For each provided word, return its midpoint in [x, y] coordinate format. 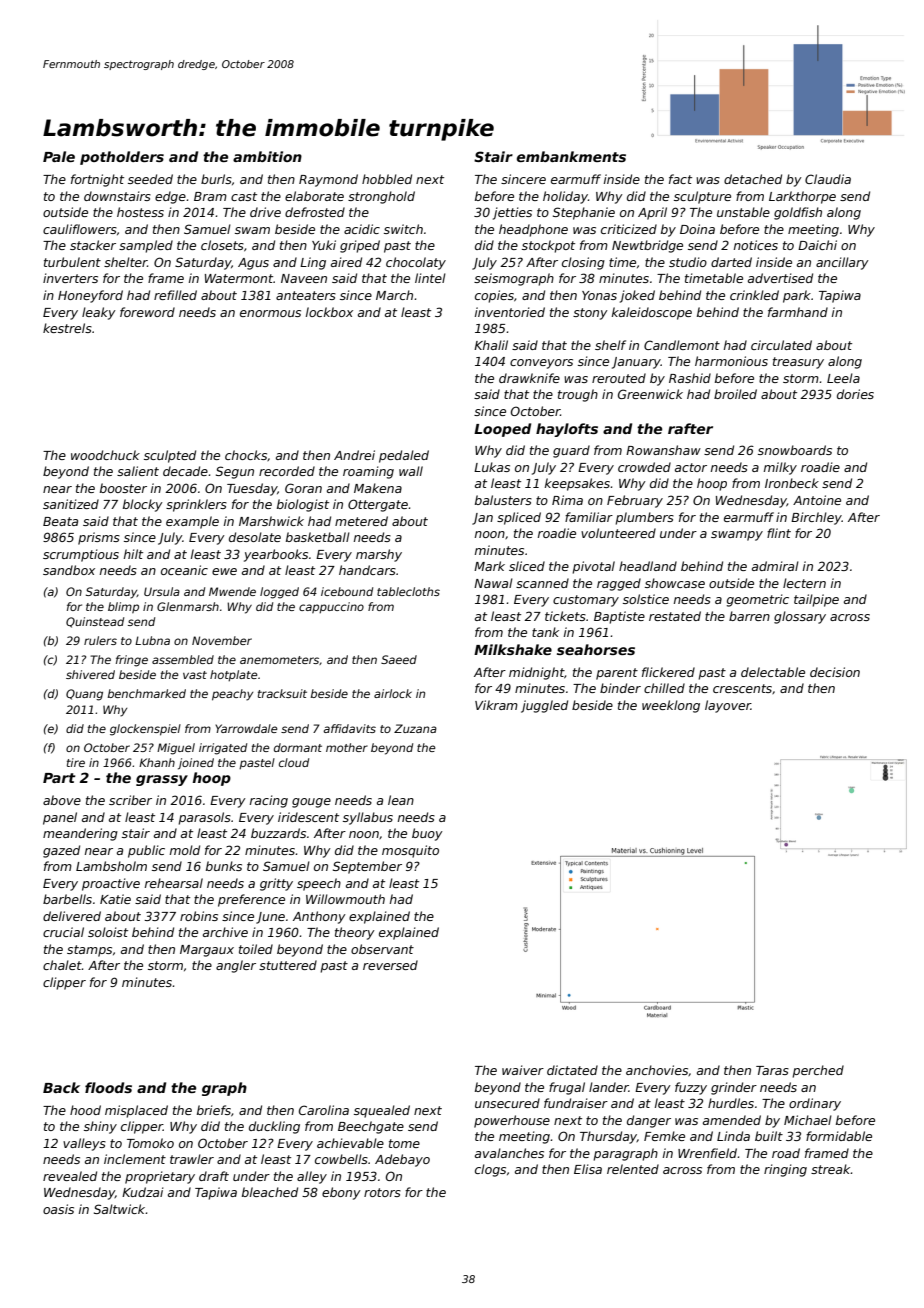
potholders [122, 158]
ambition [267, 156]
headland [648, 566]
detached [753, 179]
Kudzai [142, 1192]
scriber [130, 800]
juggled [544, 706]
